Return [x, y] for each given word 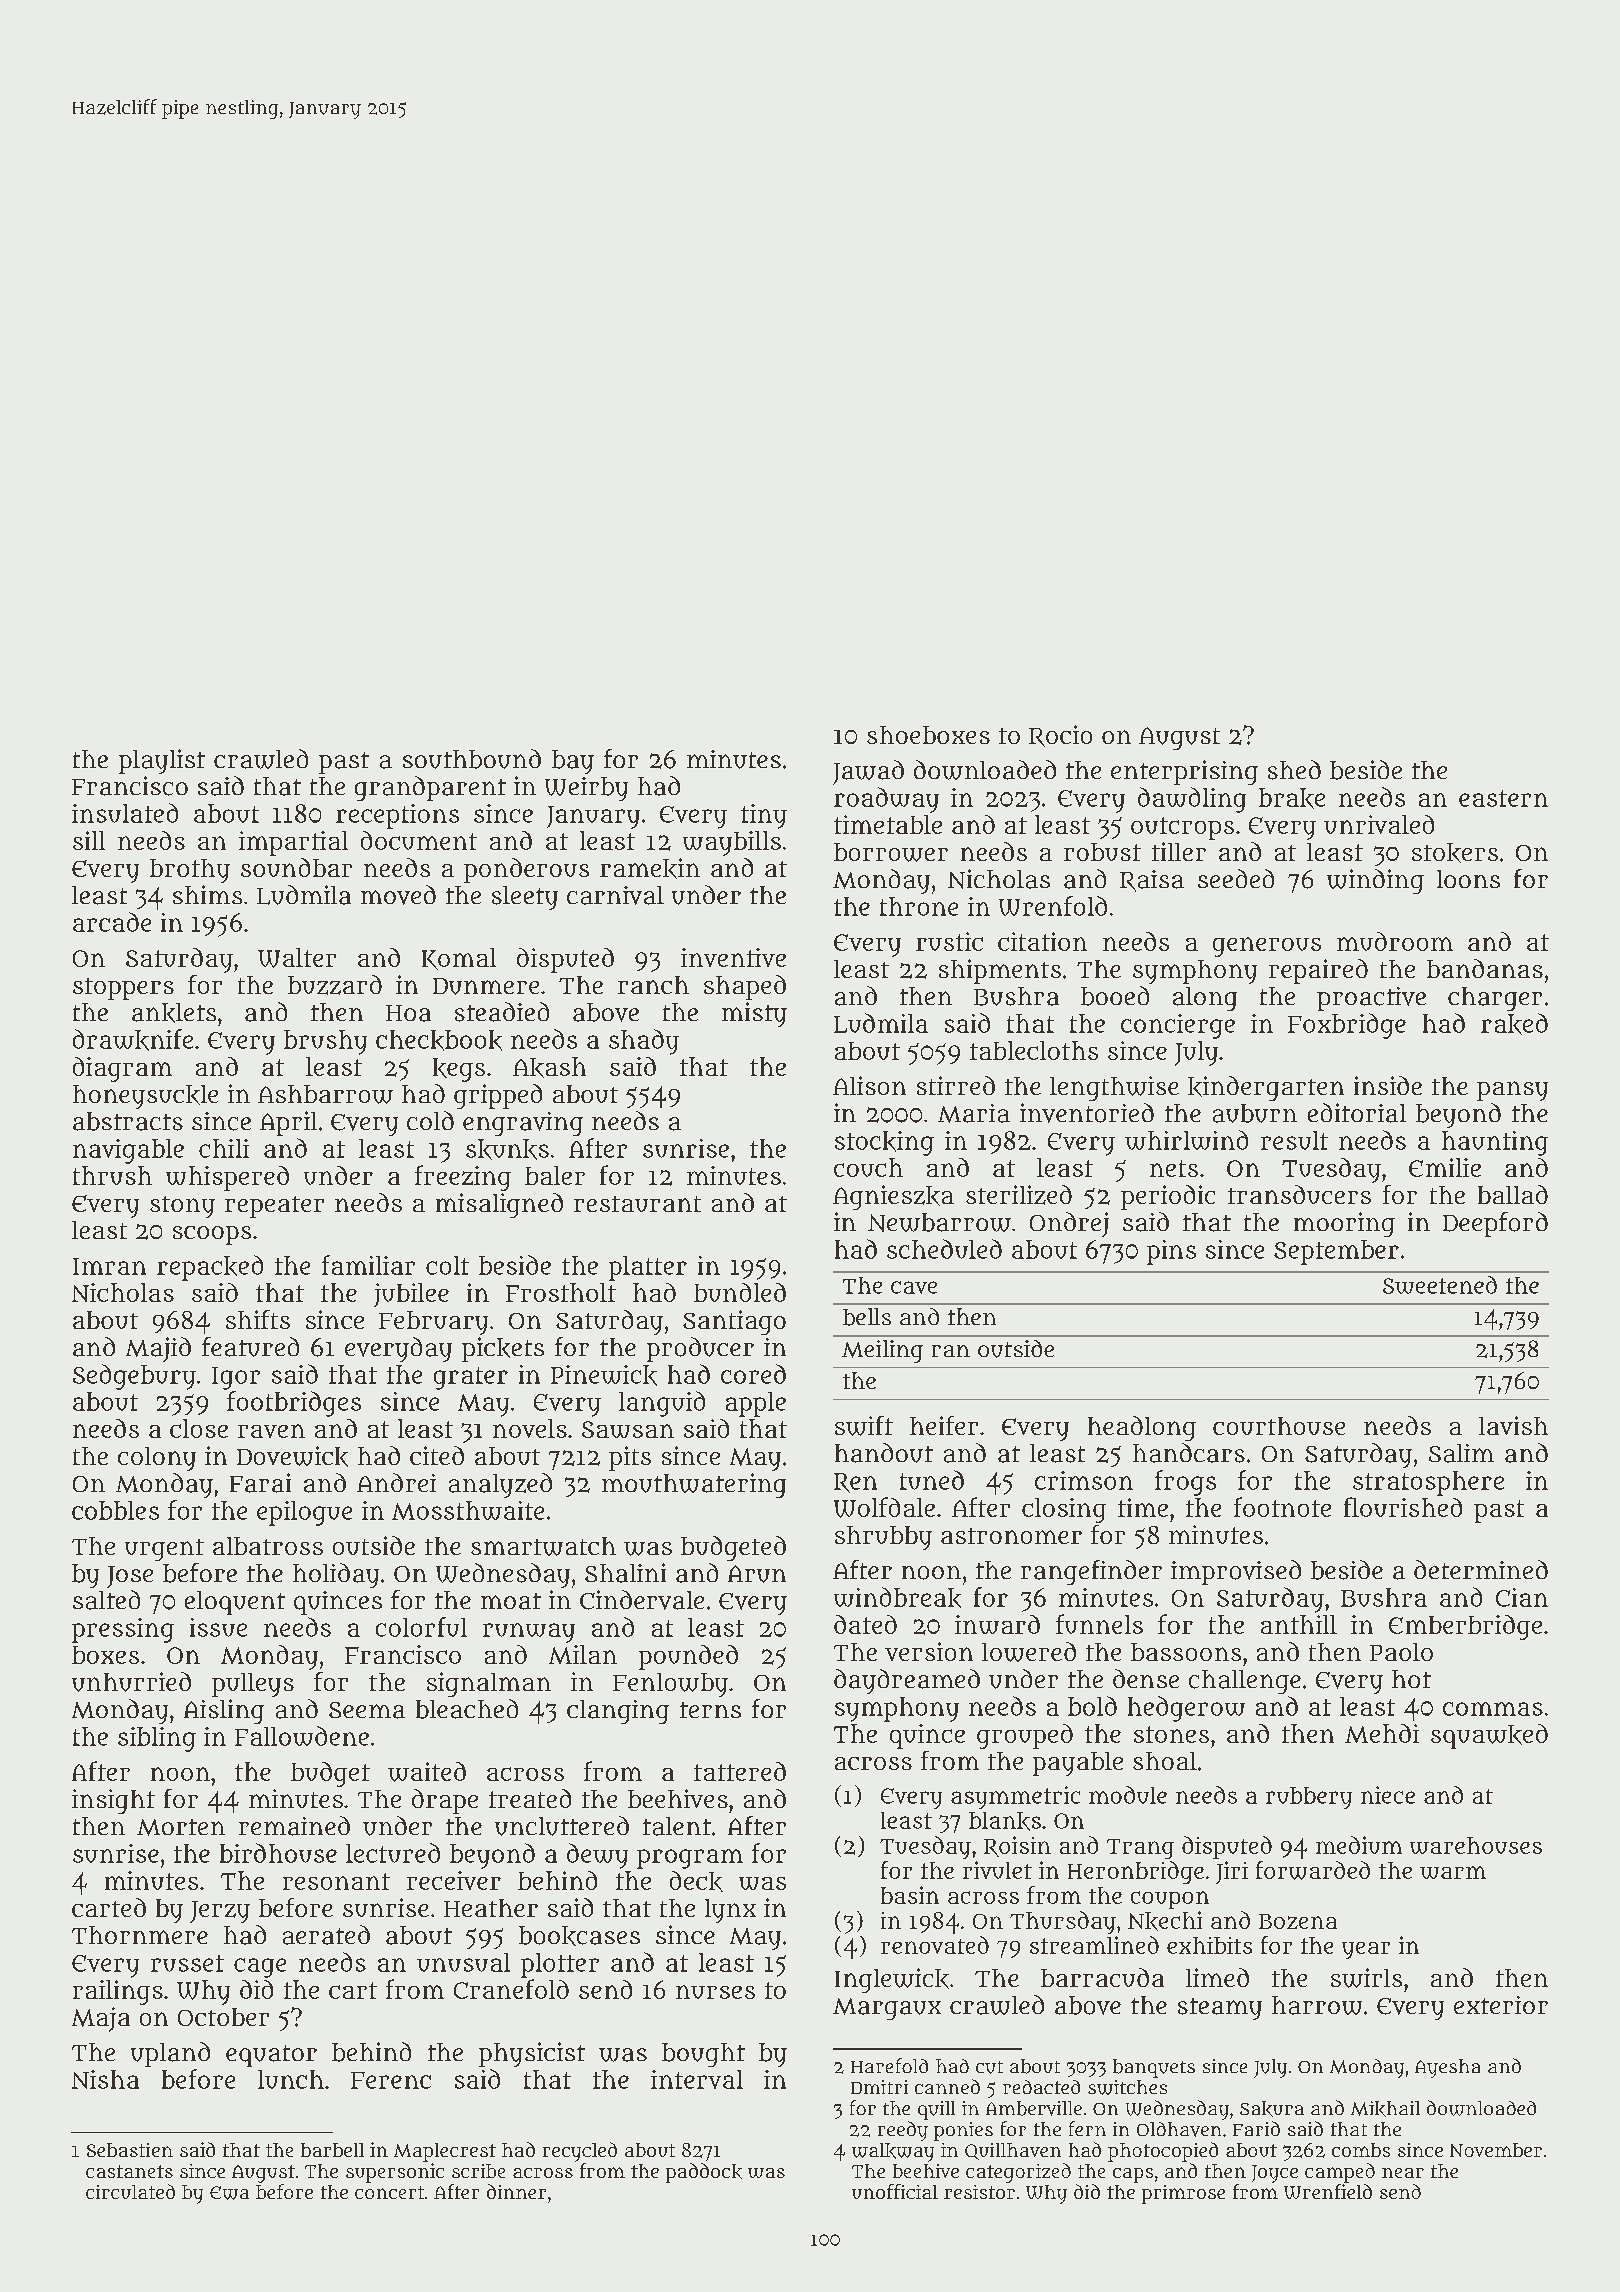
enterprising [1184, 772]
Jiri [1232, 1872]
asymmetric [1015, 1797]
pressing [123, 1630]
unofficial [895, 2191]
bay [573, 762]
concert [389, 2192]
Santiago [734, 1322]
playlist [162, 761]
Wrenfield [1328, 2191]
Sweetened [1440, 1285]
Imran [109, 1266]
